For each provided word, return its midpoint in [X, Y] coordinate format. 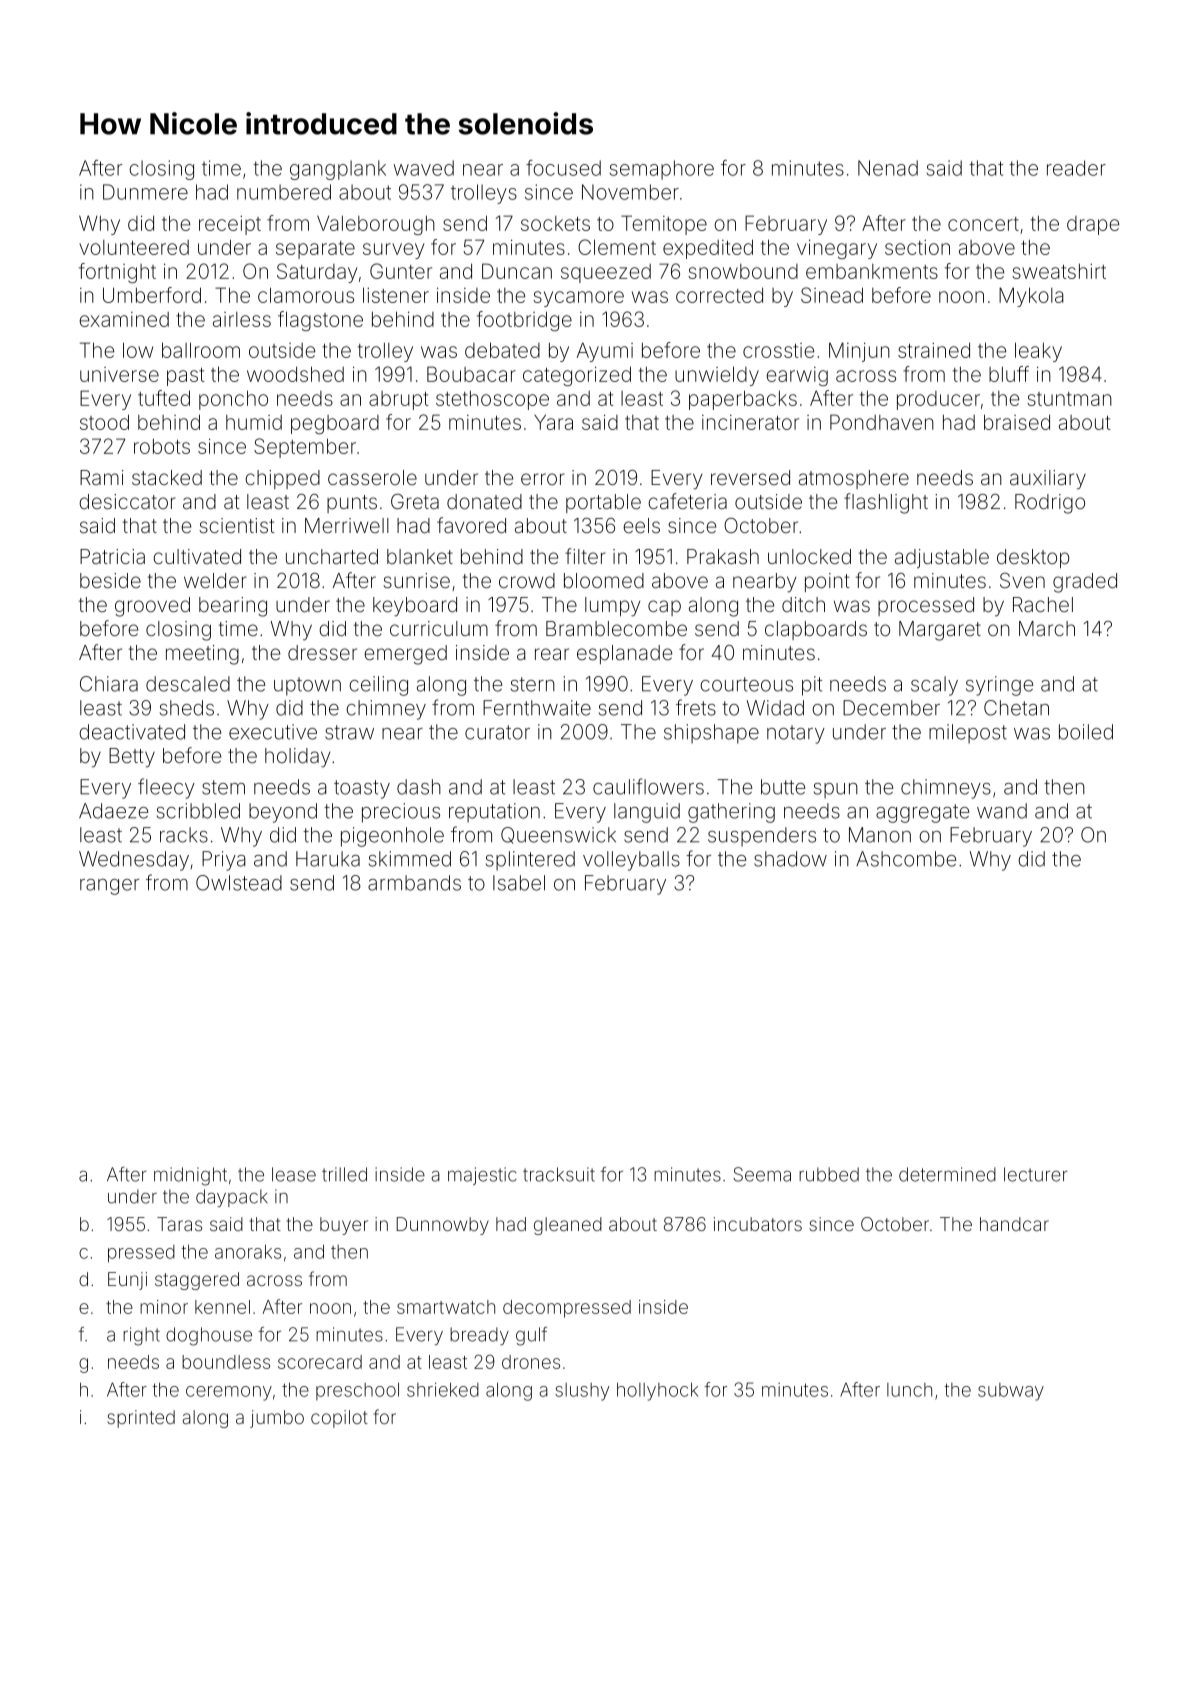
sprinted [141, 1419]
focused [563, 168]
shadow [790, 859]
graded [1085, 583]
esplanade [624, 654]
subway [1011, 1392]
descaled [188, 684]
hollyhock [657, 1391]
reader [1076, 168]
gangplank [338, 170]
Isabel [519, 883]
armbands [414, 883]
